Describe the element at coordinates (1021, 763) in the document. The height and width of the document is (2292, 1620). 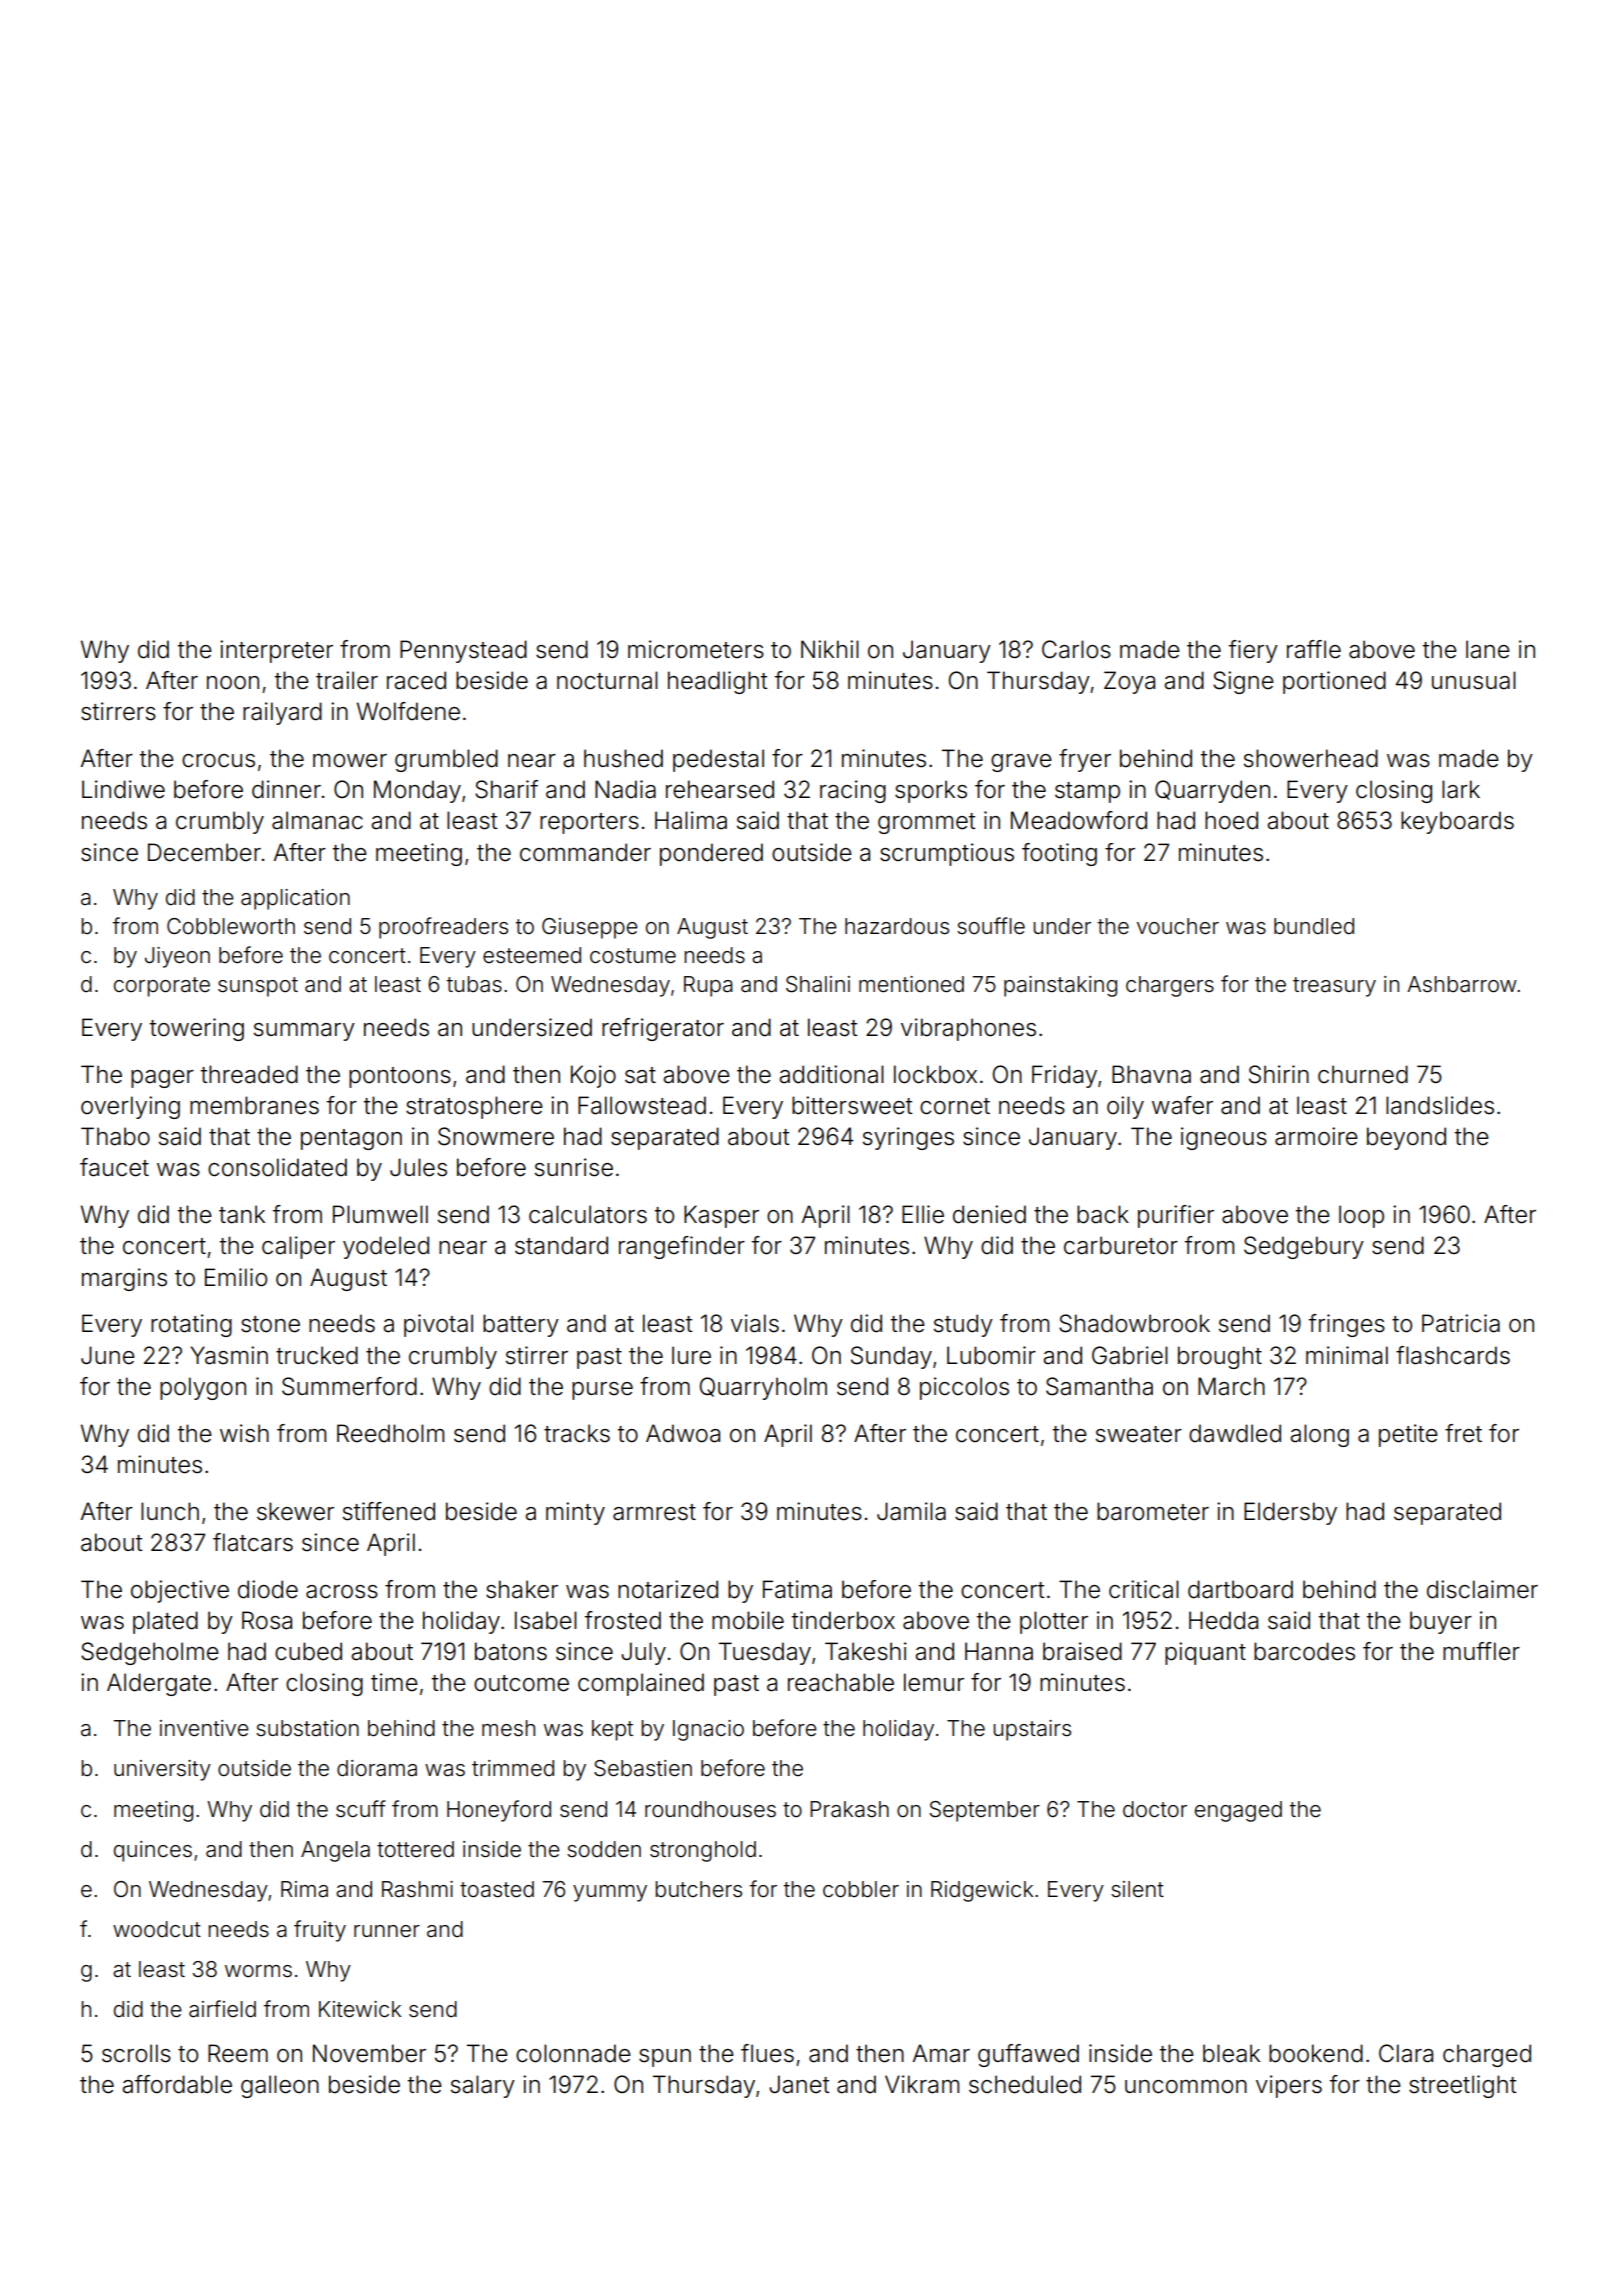
I see `grave` at that location.
